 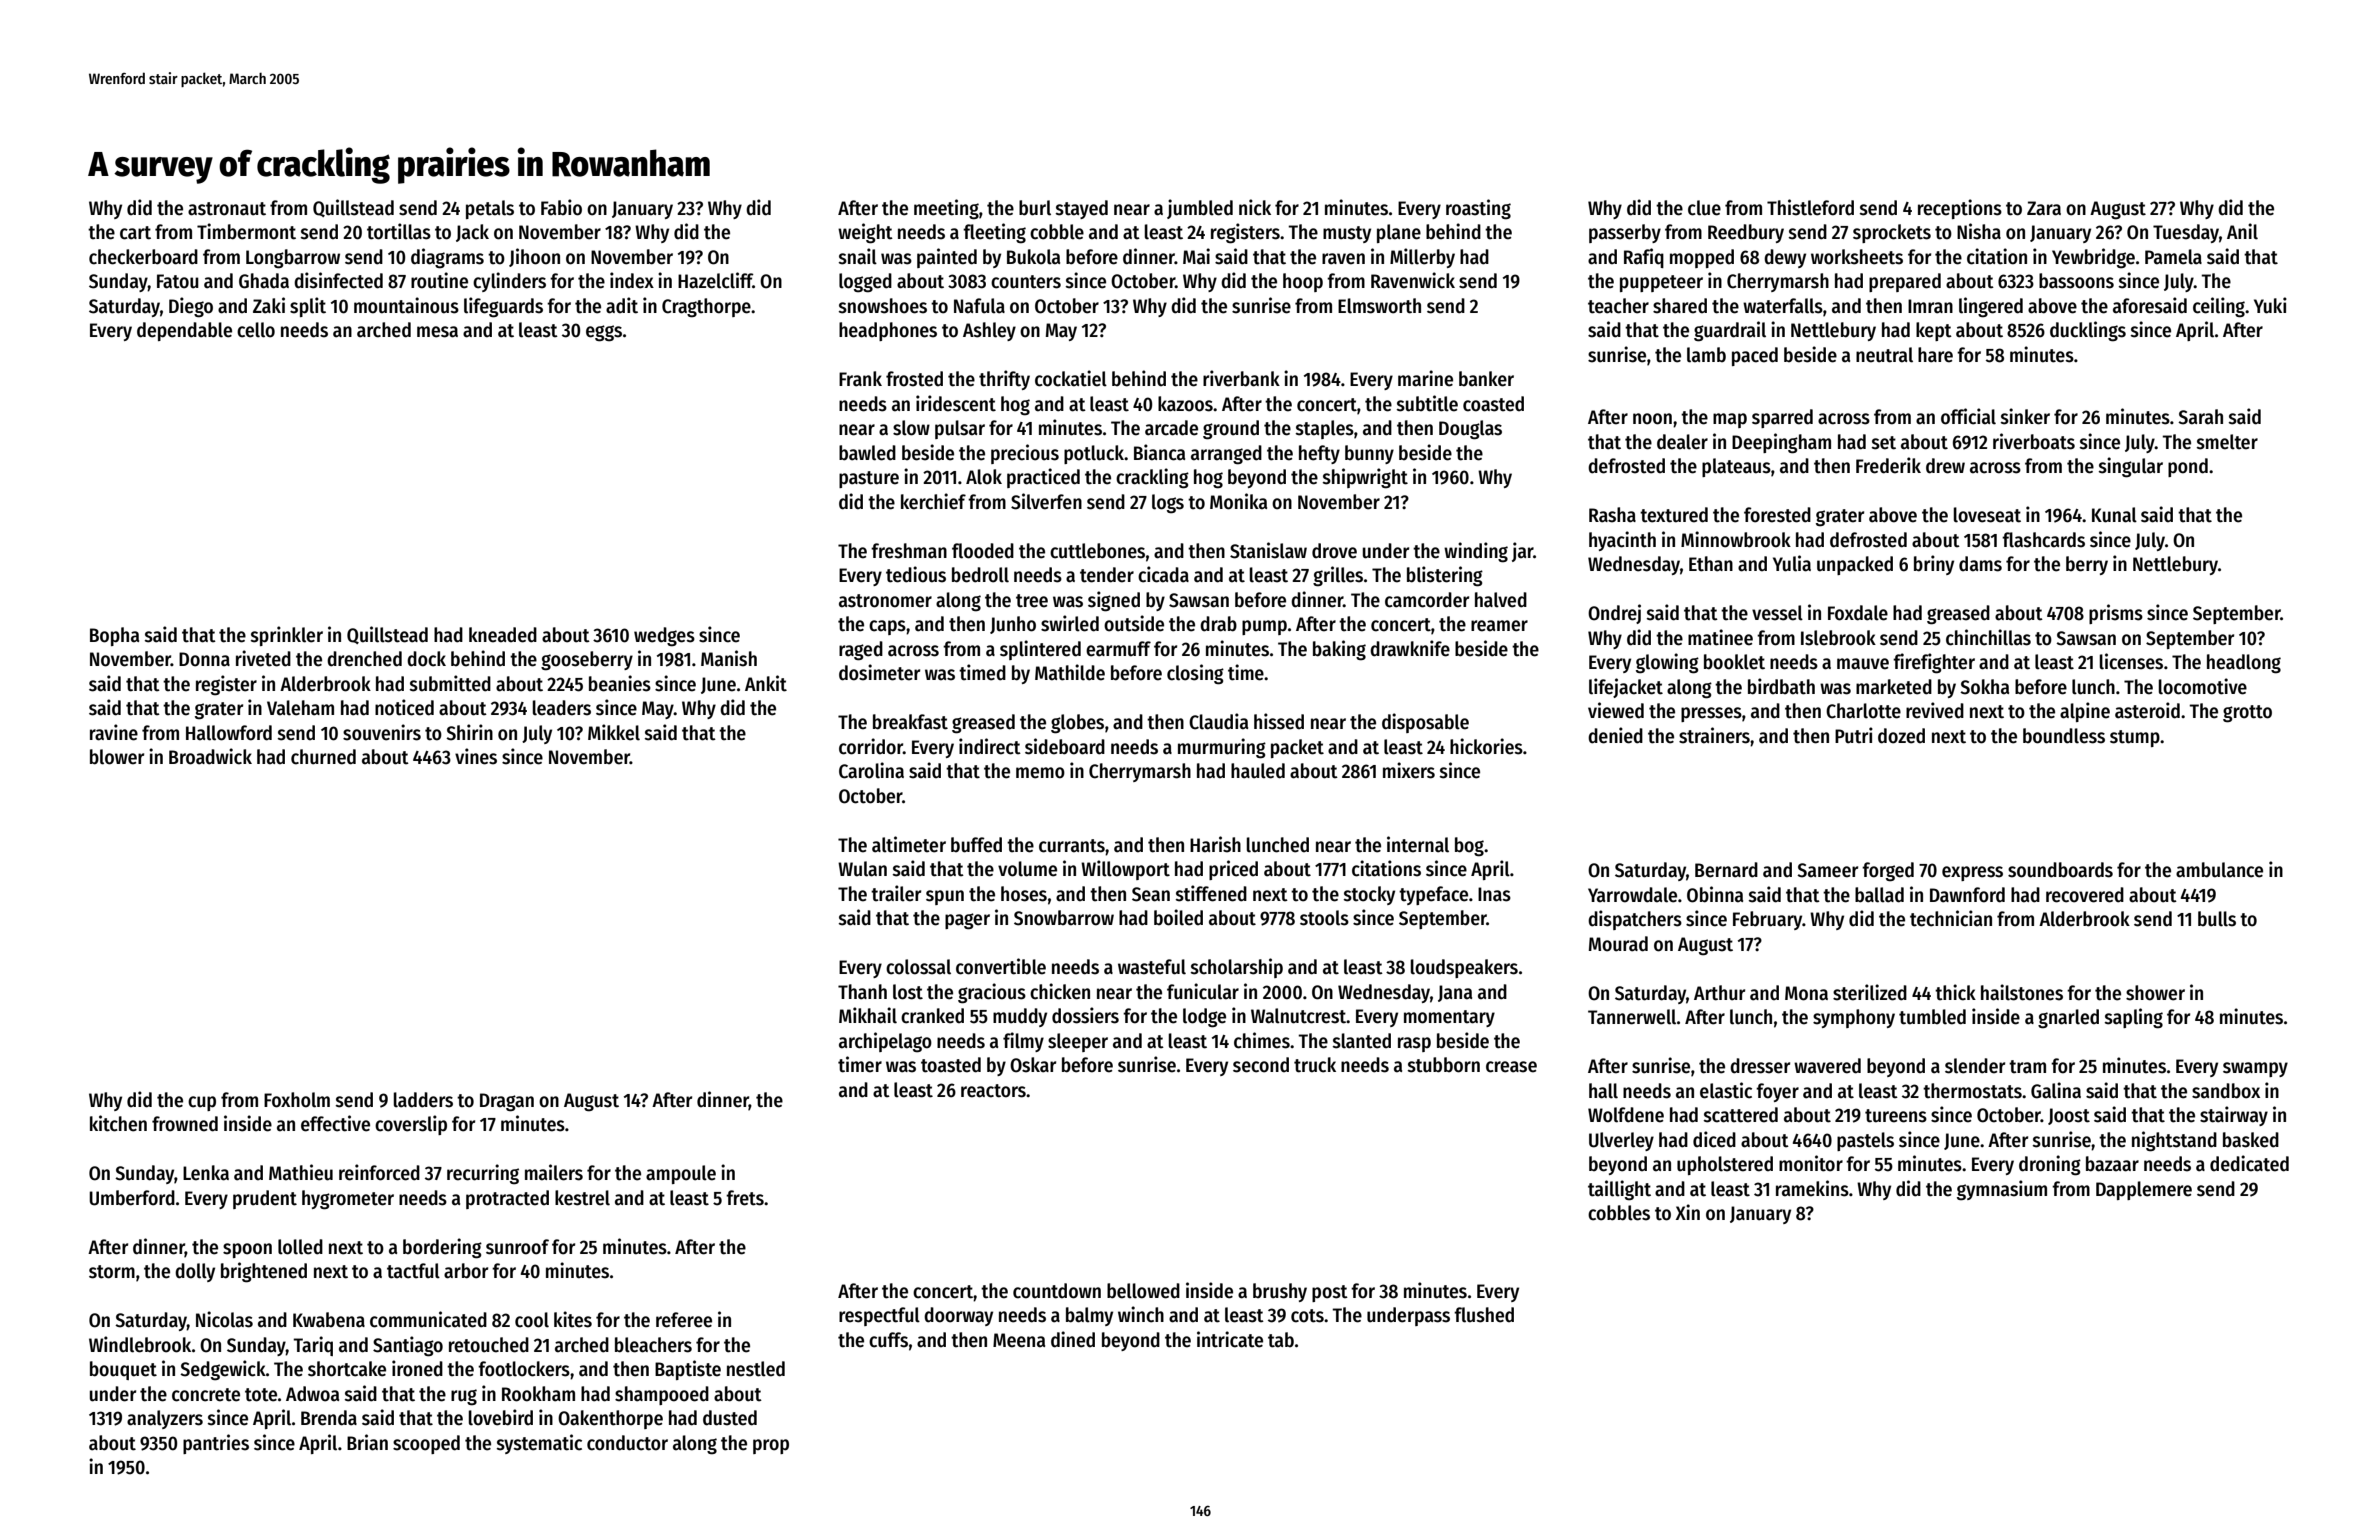 What do you see at coordinates (951, 1065) in the screenshot?
I see `toasted` at bounding box center [951, 1065].
